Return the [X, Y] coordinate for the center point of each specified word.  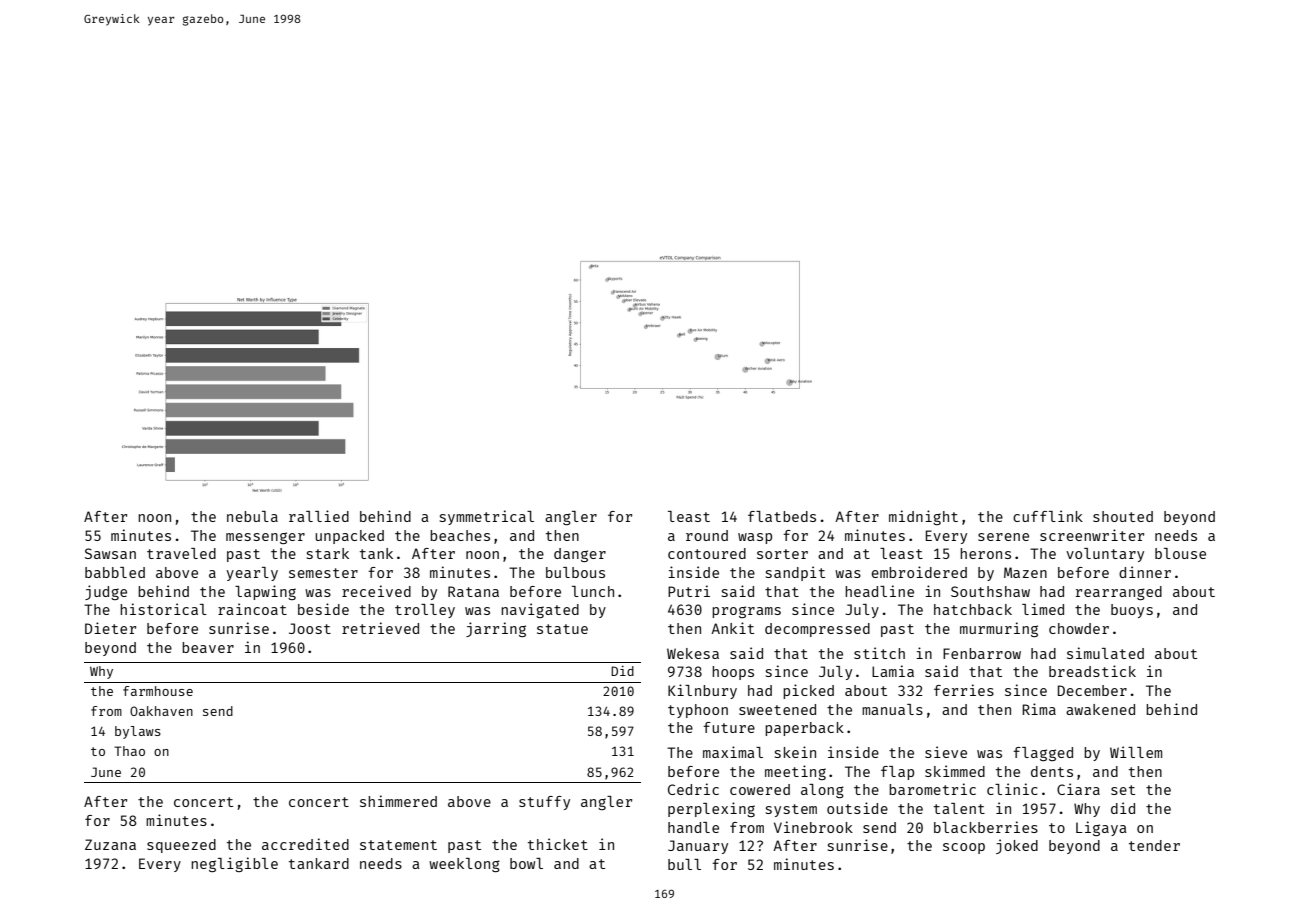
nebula [252, 516]
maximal [733, 752]
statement [398, 845]
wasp [755, 538]
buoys [1132, 611]
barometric [932, 789]
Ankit [732, 628]
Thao [129, 751]
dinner [1145, 572]
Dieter [110, 628]
